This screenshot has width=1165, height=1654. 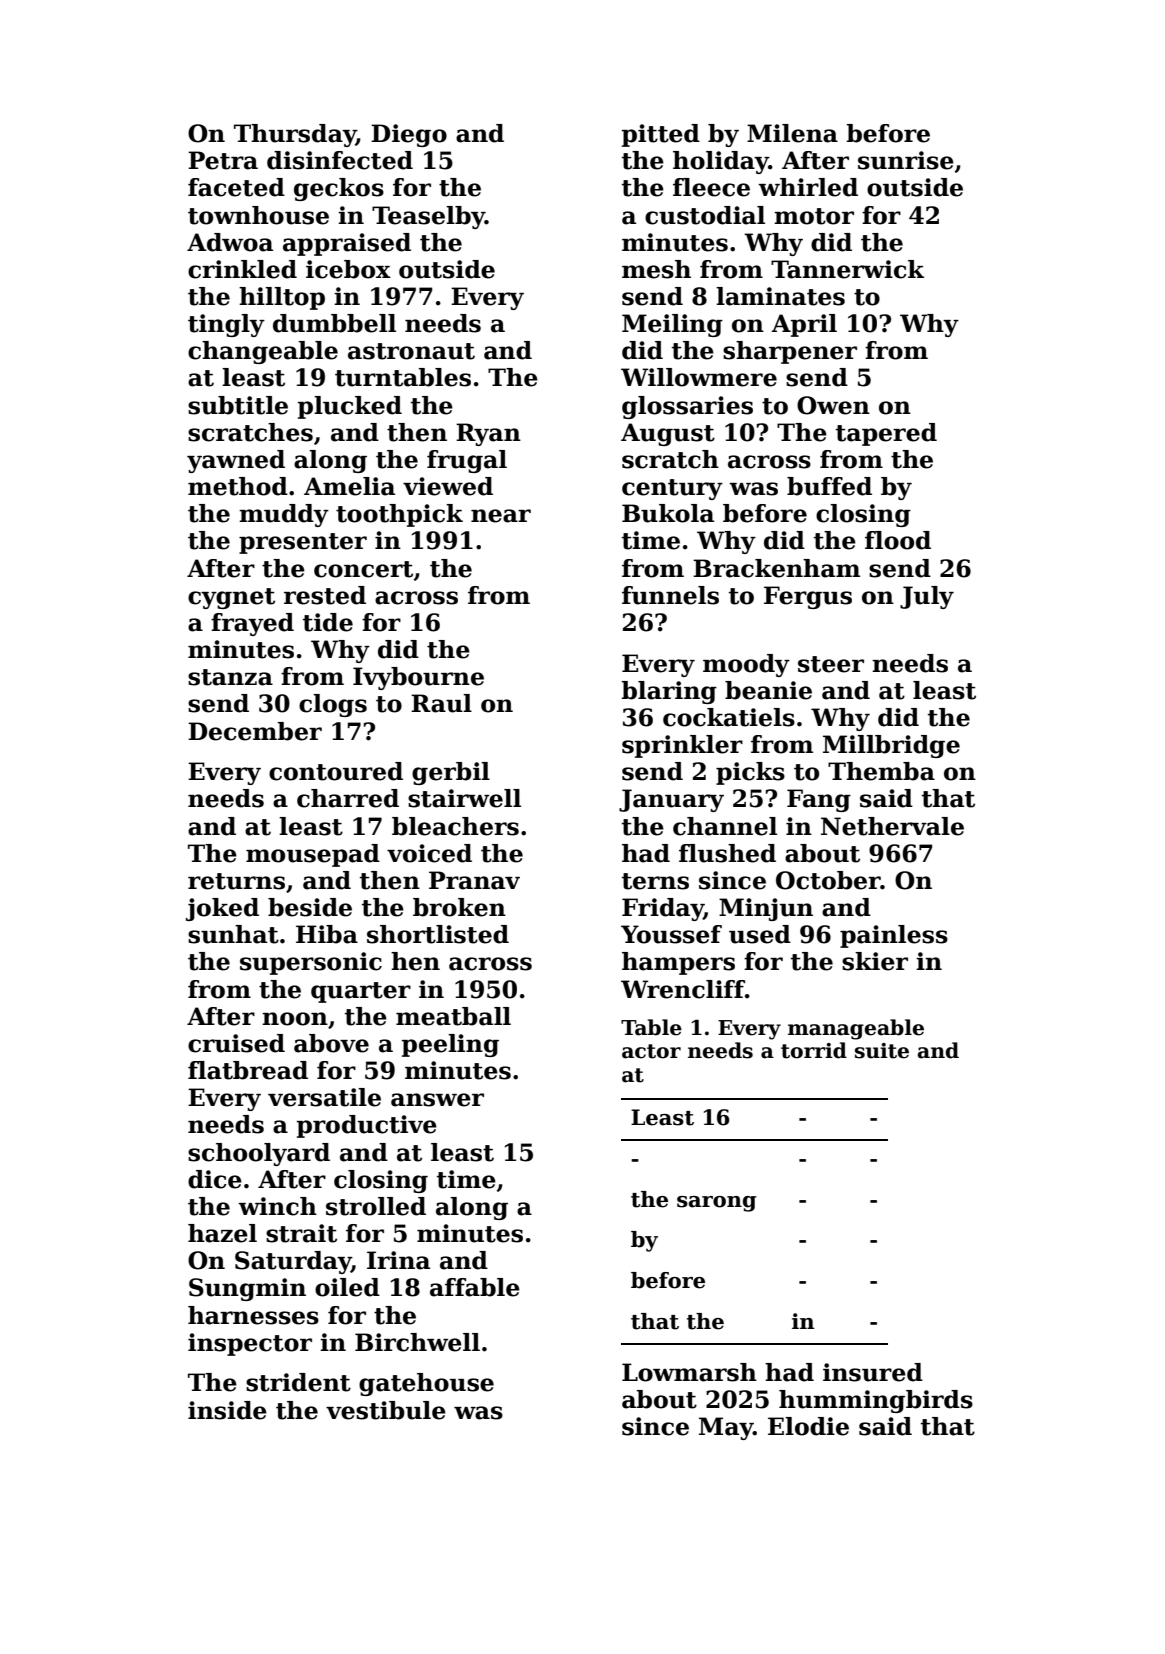 I want to click on inside, so click(x=227, y=1410).
